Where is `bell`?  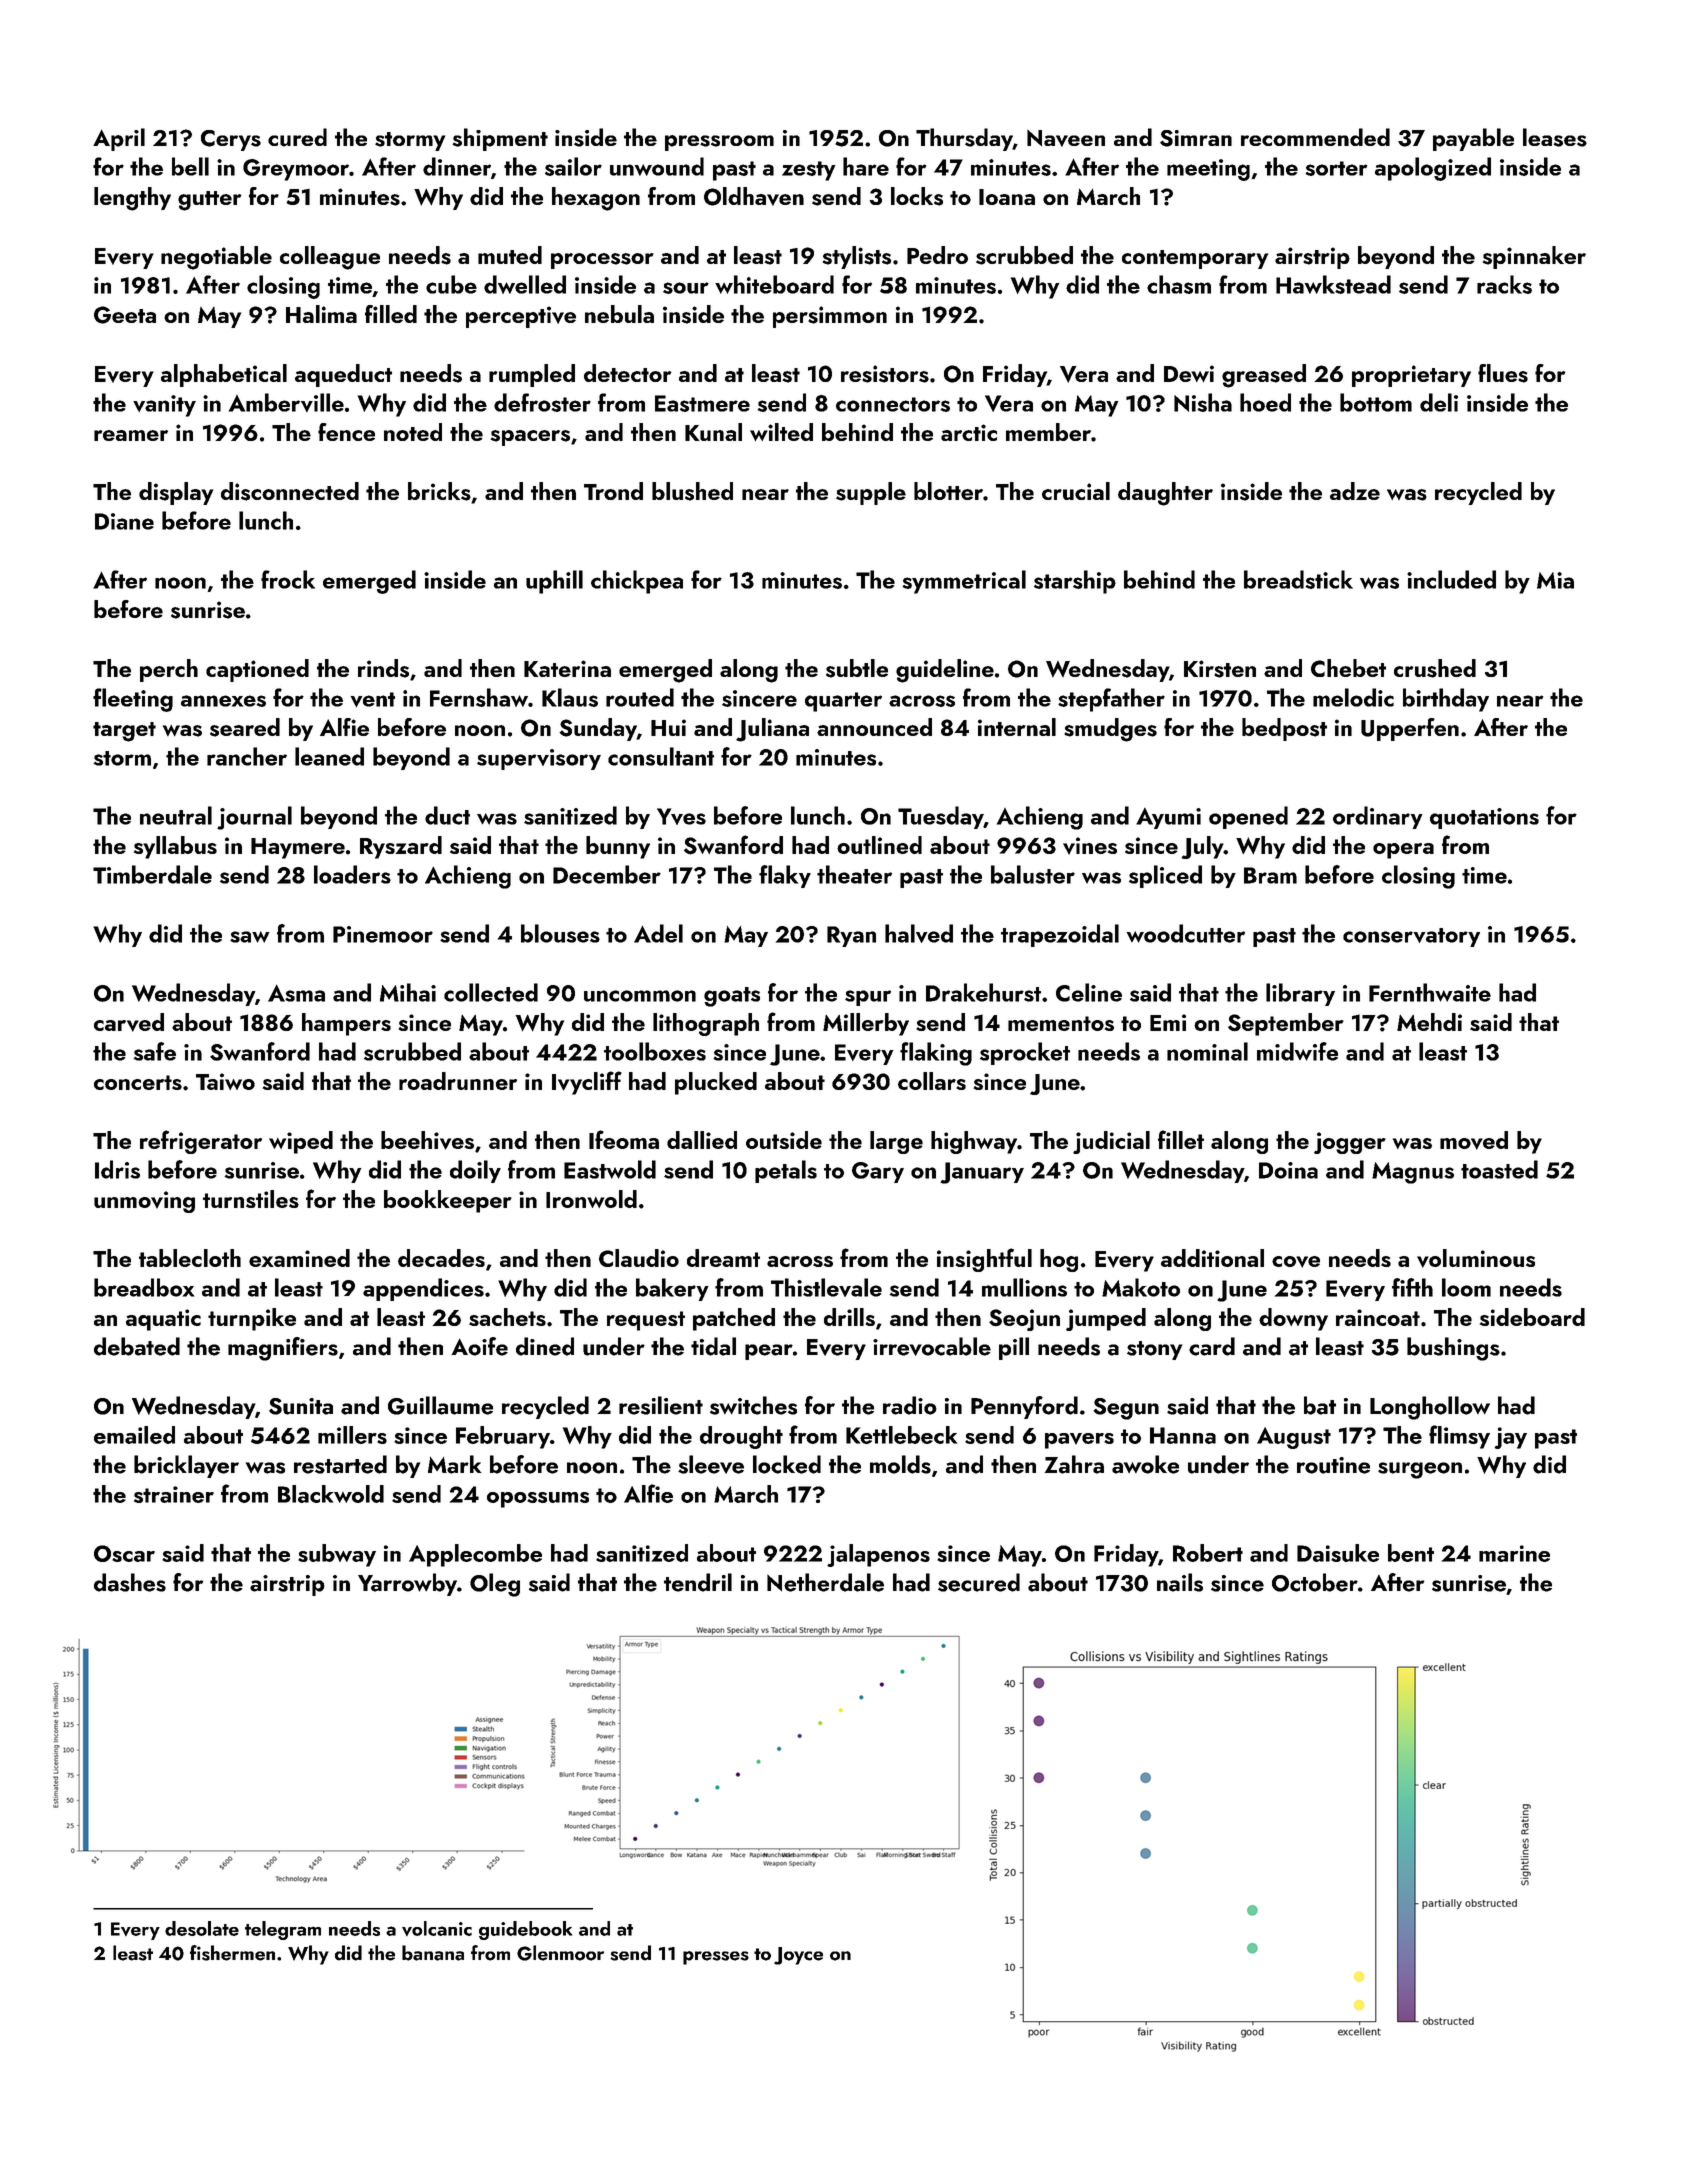 bell is located at coordinates (190, 166).
